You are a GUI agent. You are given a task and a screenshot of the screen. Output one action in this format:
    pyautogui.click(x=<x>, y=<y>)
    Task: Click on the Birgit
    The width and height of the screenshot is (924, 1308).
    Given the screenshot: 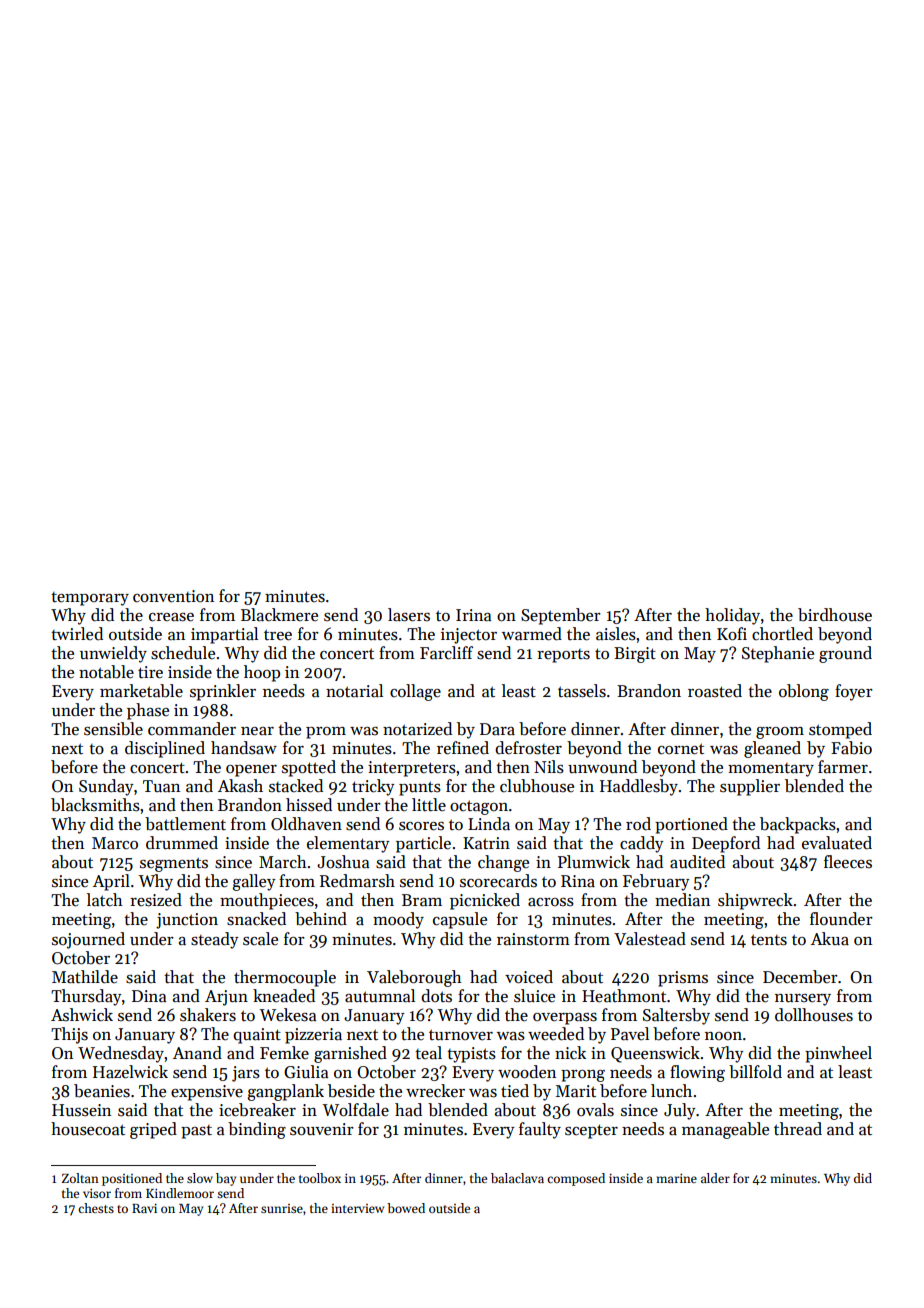 What is the action you would take?
    pyautogui.click(x=635, y=655)
